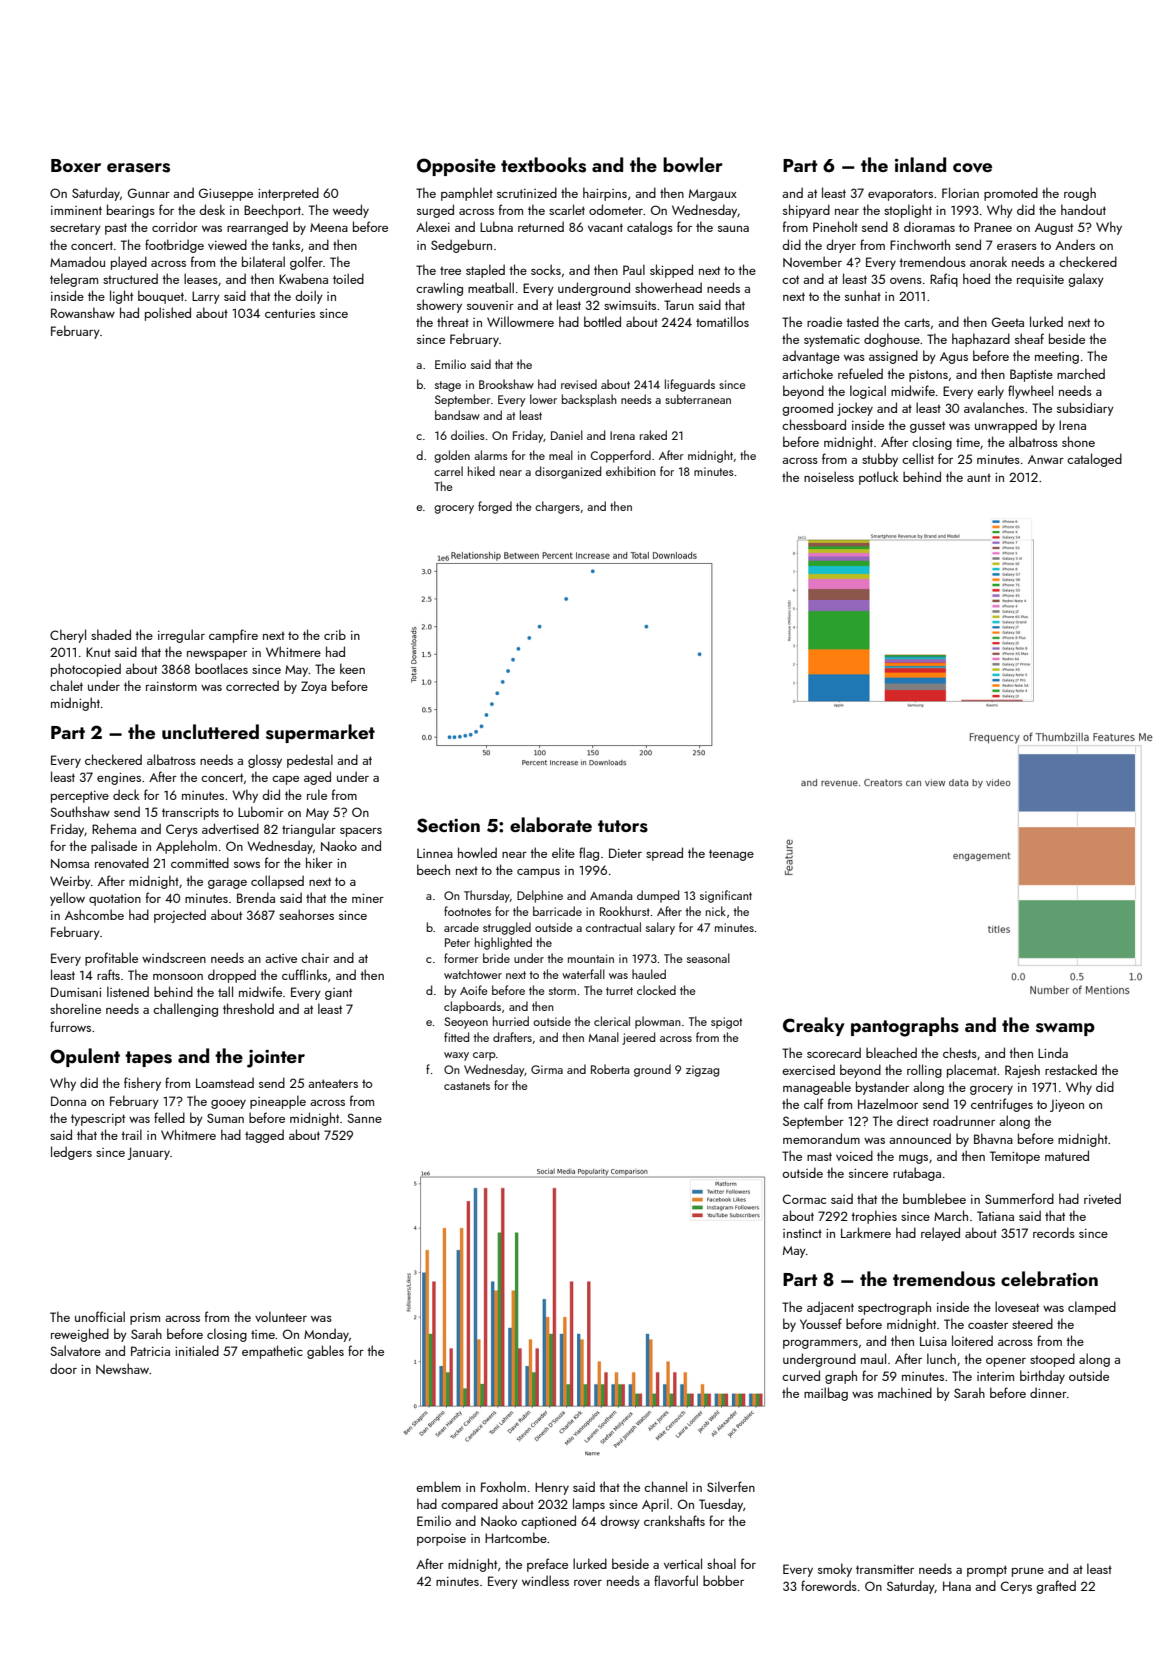 This screenshot has height=1661, width=1175. What do you see at coordinates (364, 1118) in the screenshot?
I see `Sanne` at bounding box center [364, 1118].
